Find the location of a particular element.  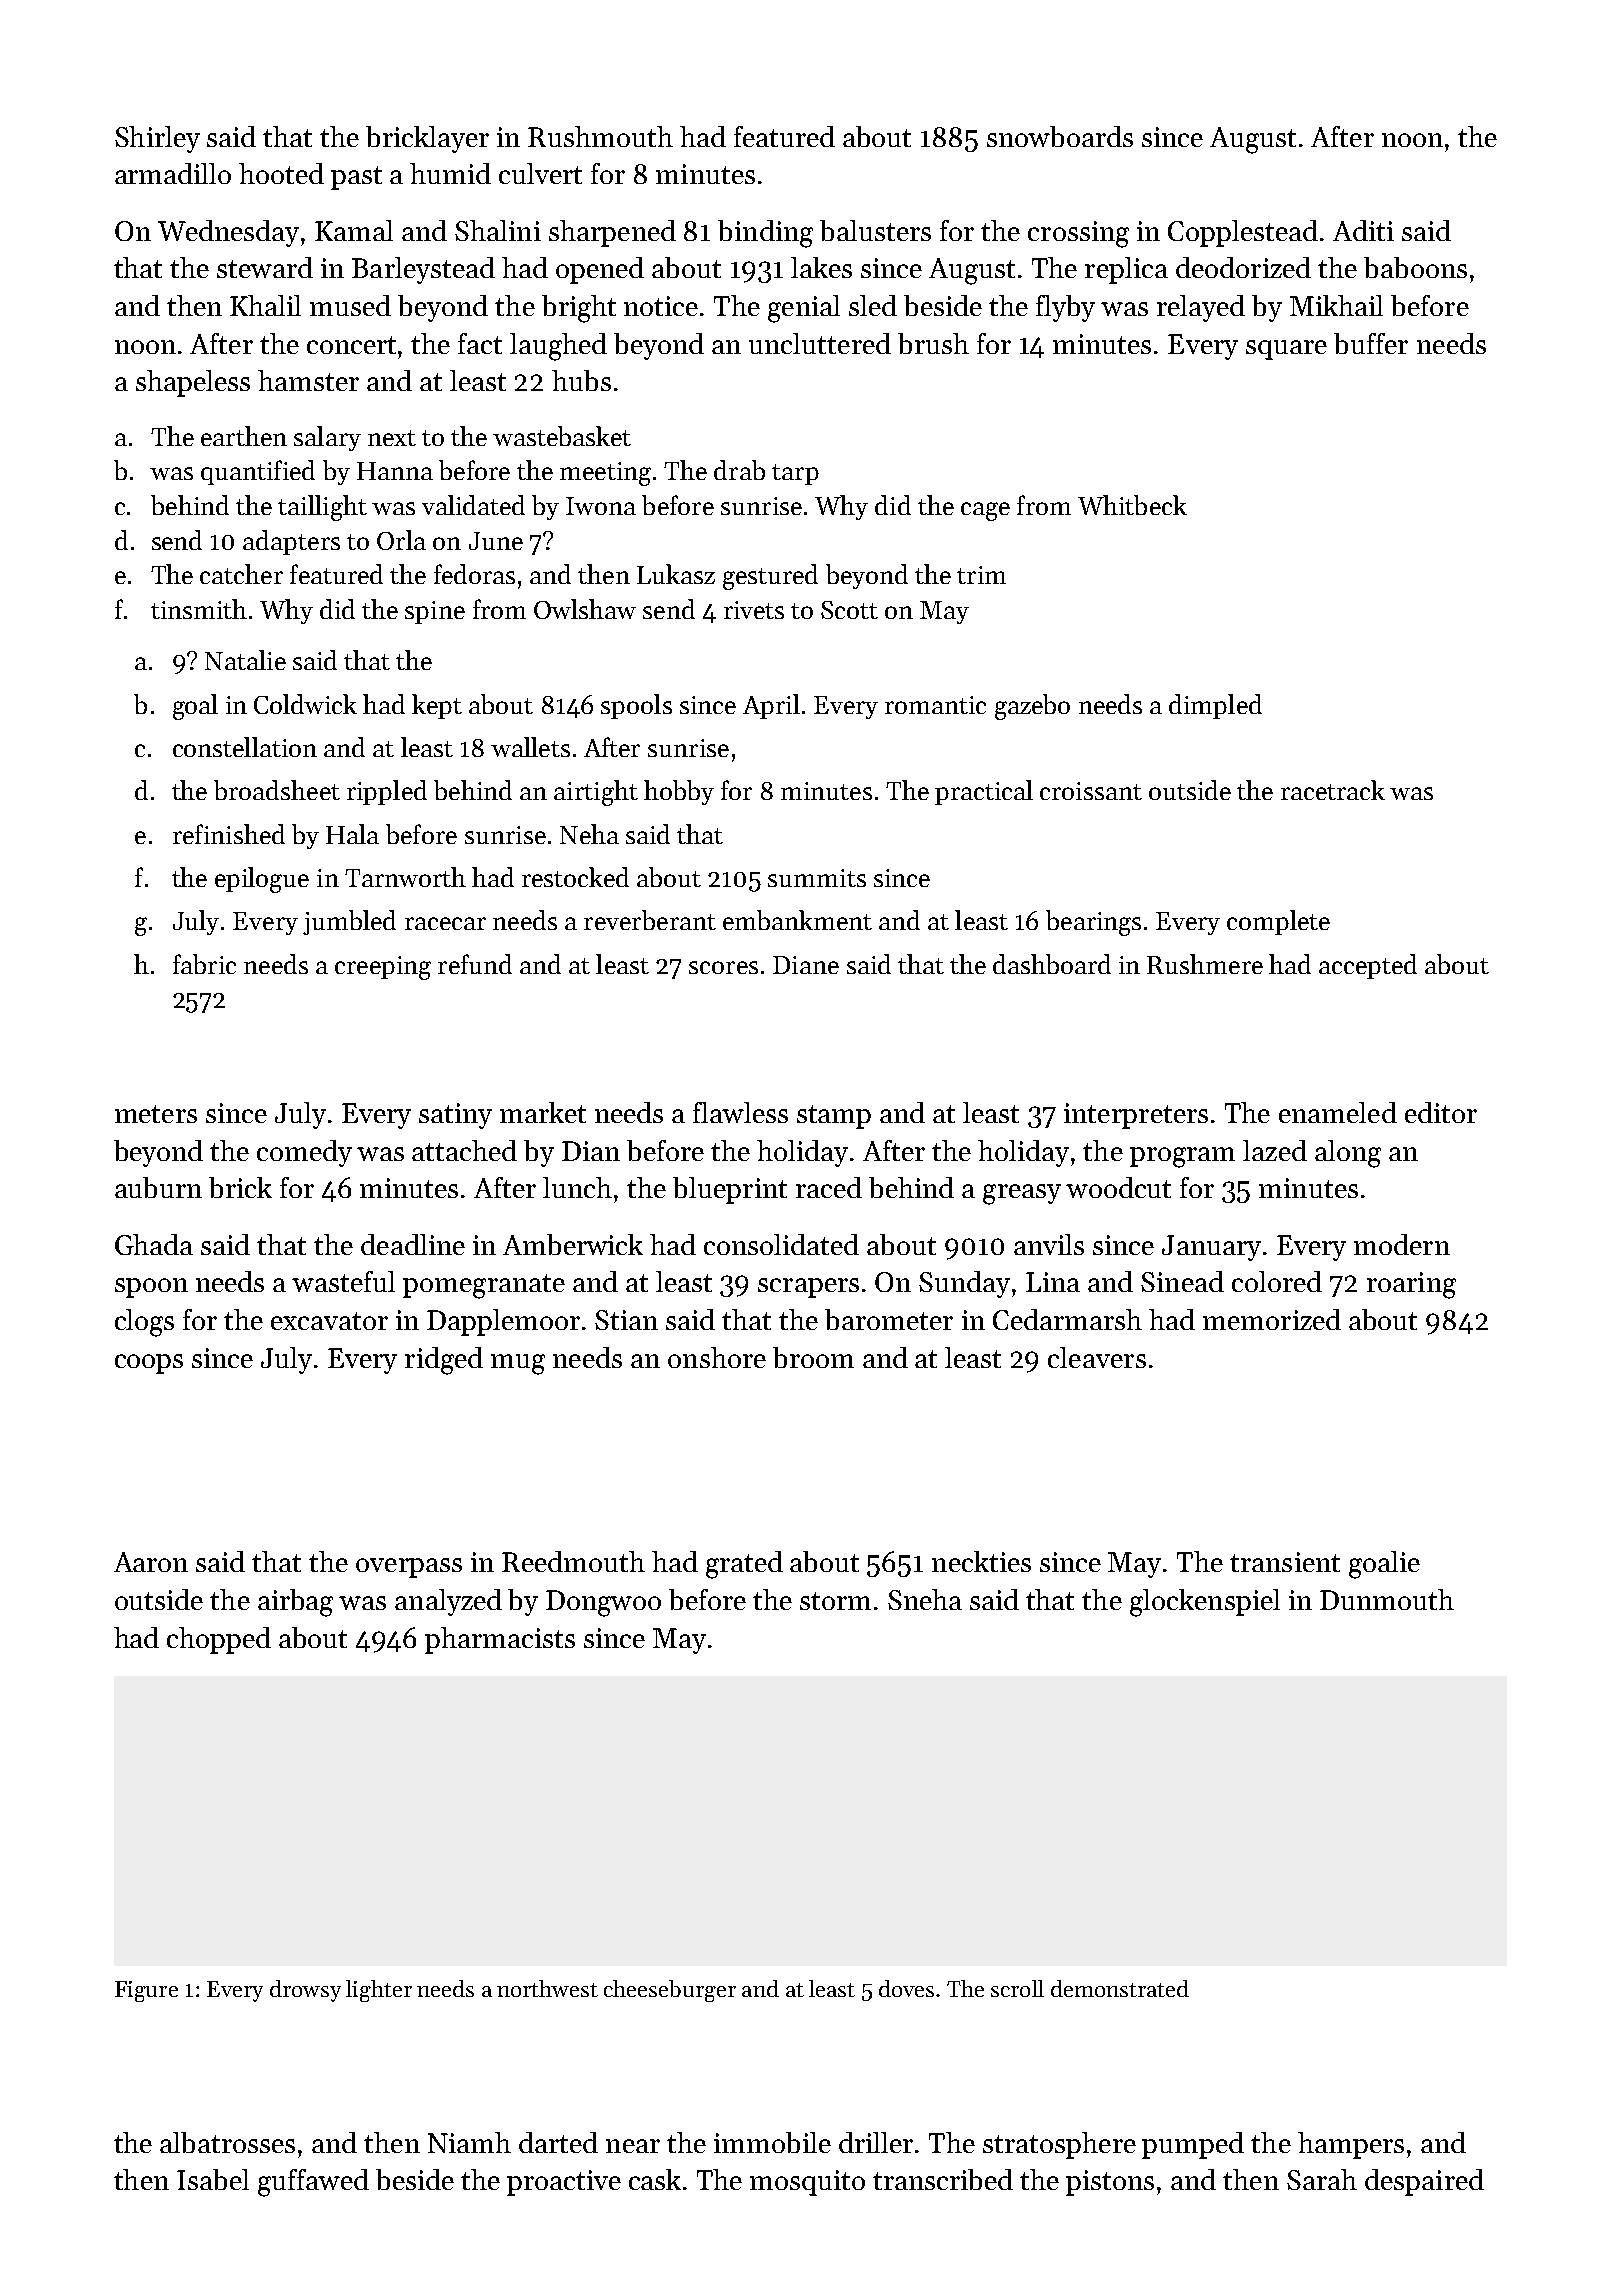

Dunmouth is located at coordinates (1387, 1599).
